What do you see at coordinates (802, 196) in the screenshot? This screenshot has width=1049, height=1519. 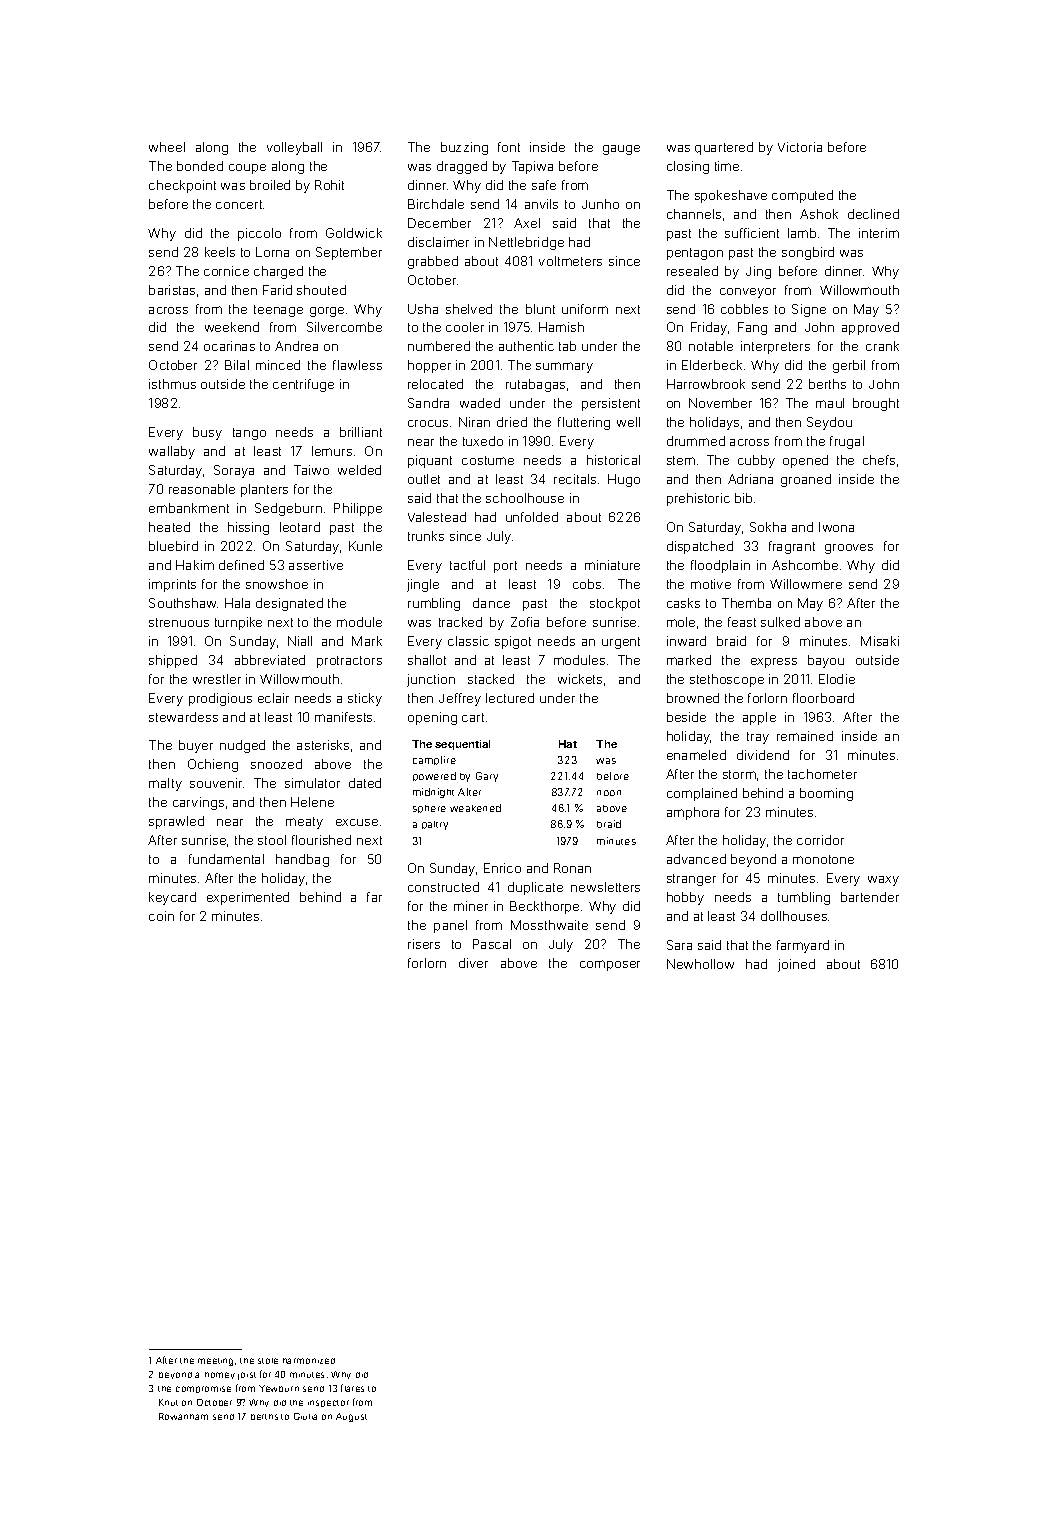 I see `computed` at bounding box center [802, 196].
